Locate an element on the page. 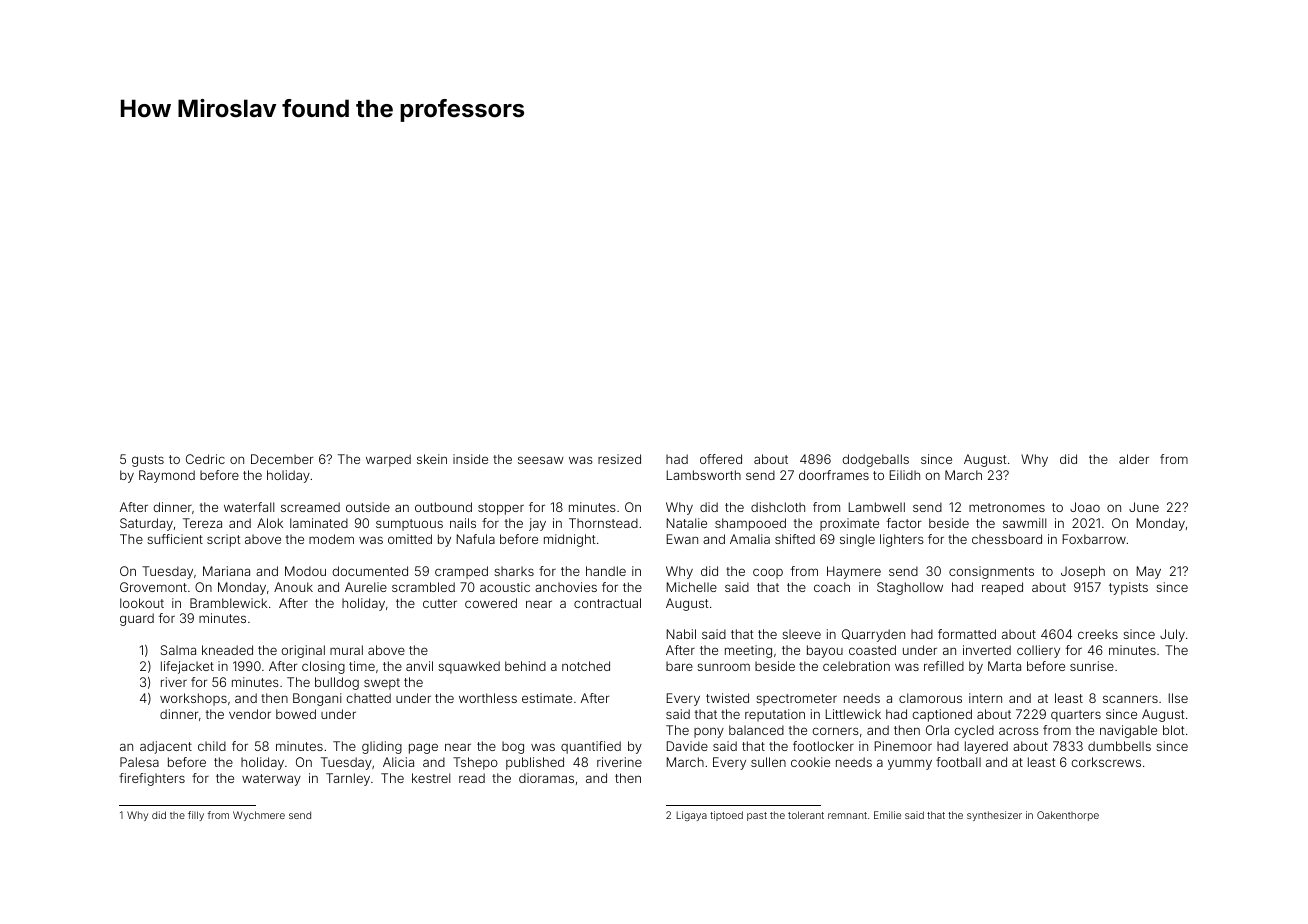 This image has width=1308, height=924. warped is located at coordinates (388, 460).
